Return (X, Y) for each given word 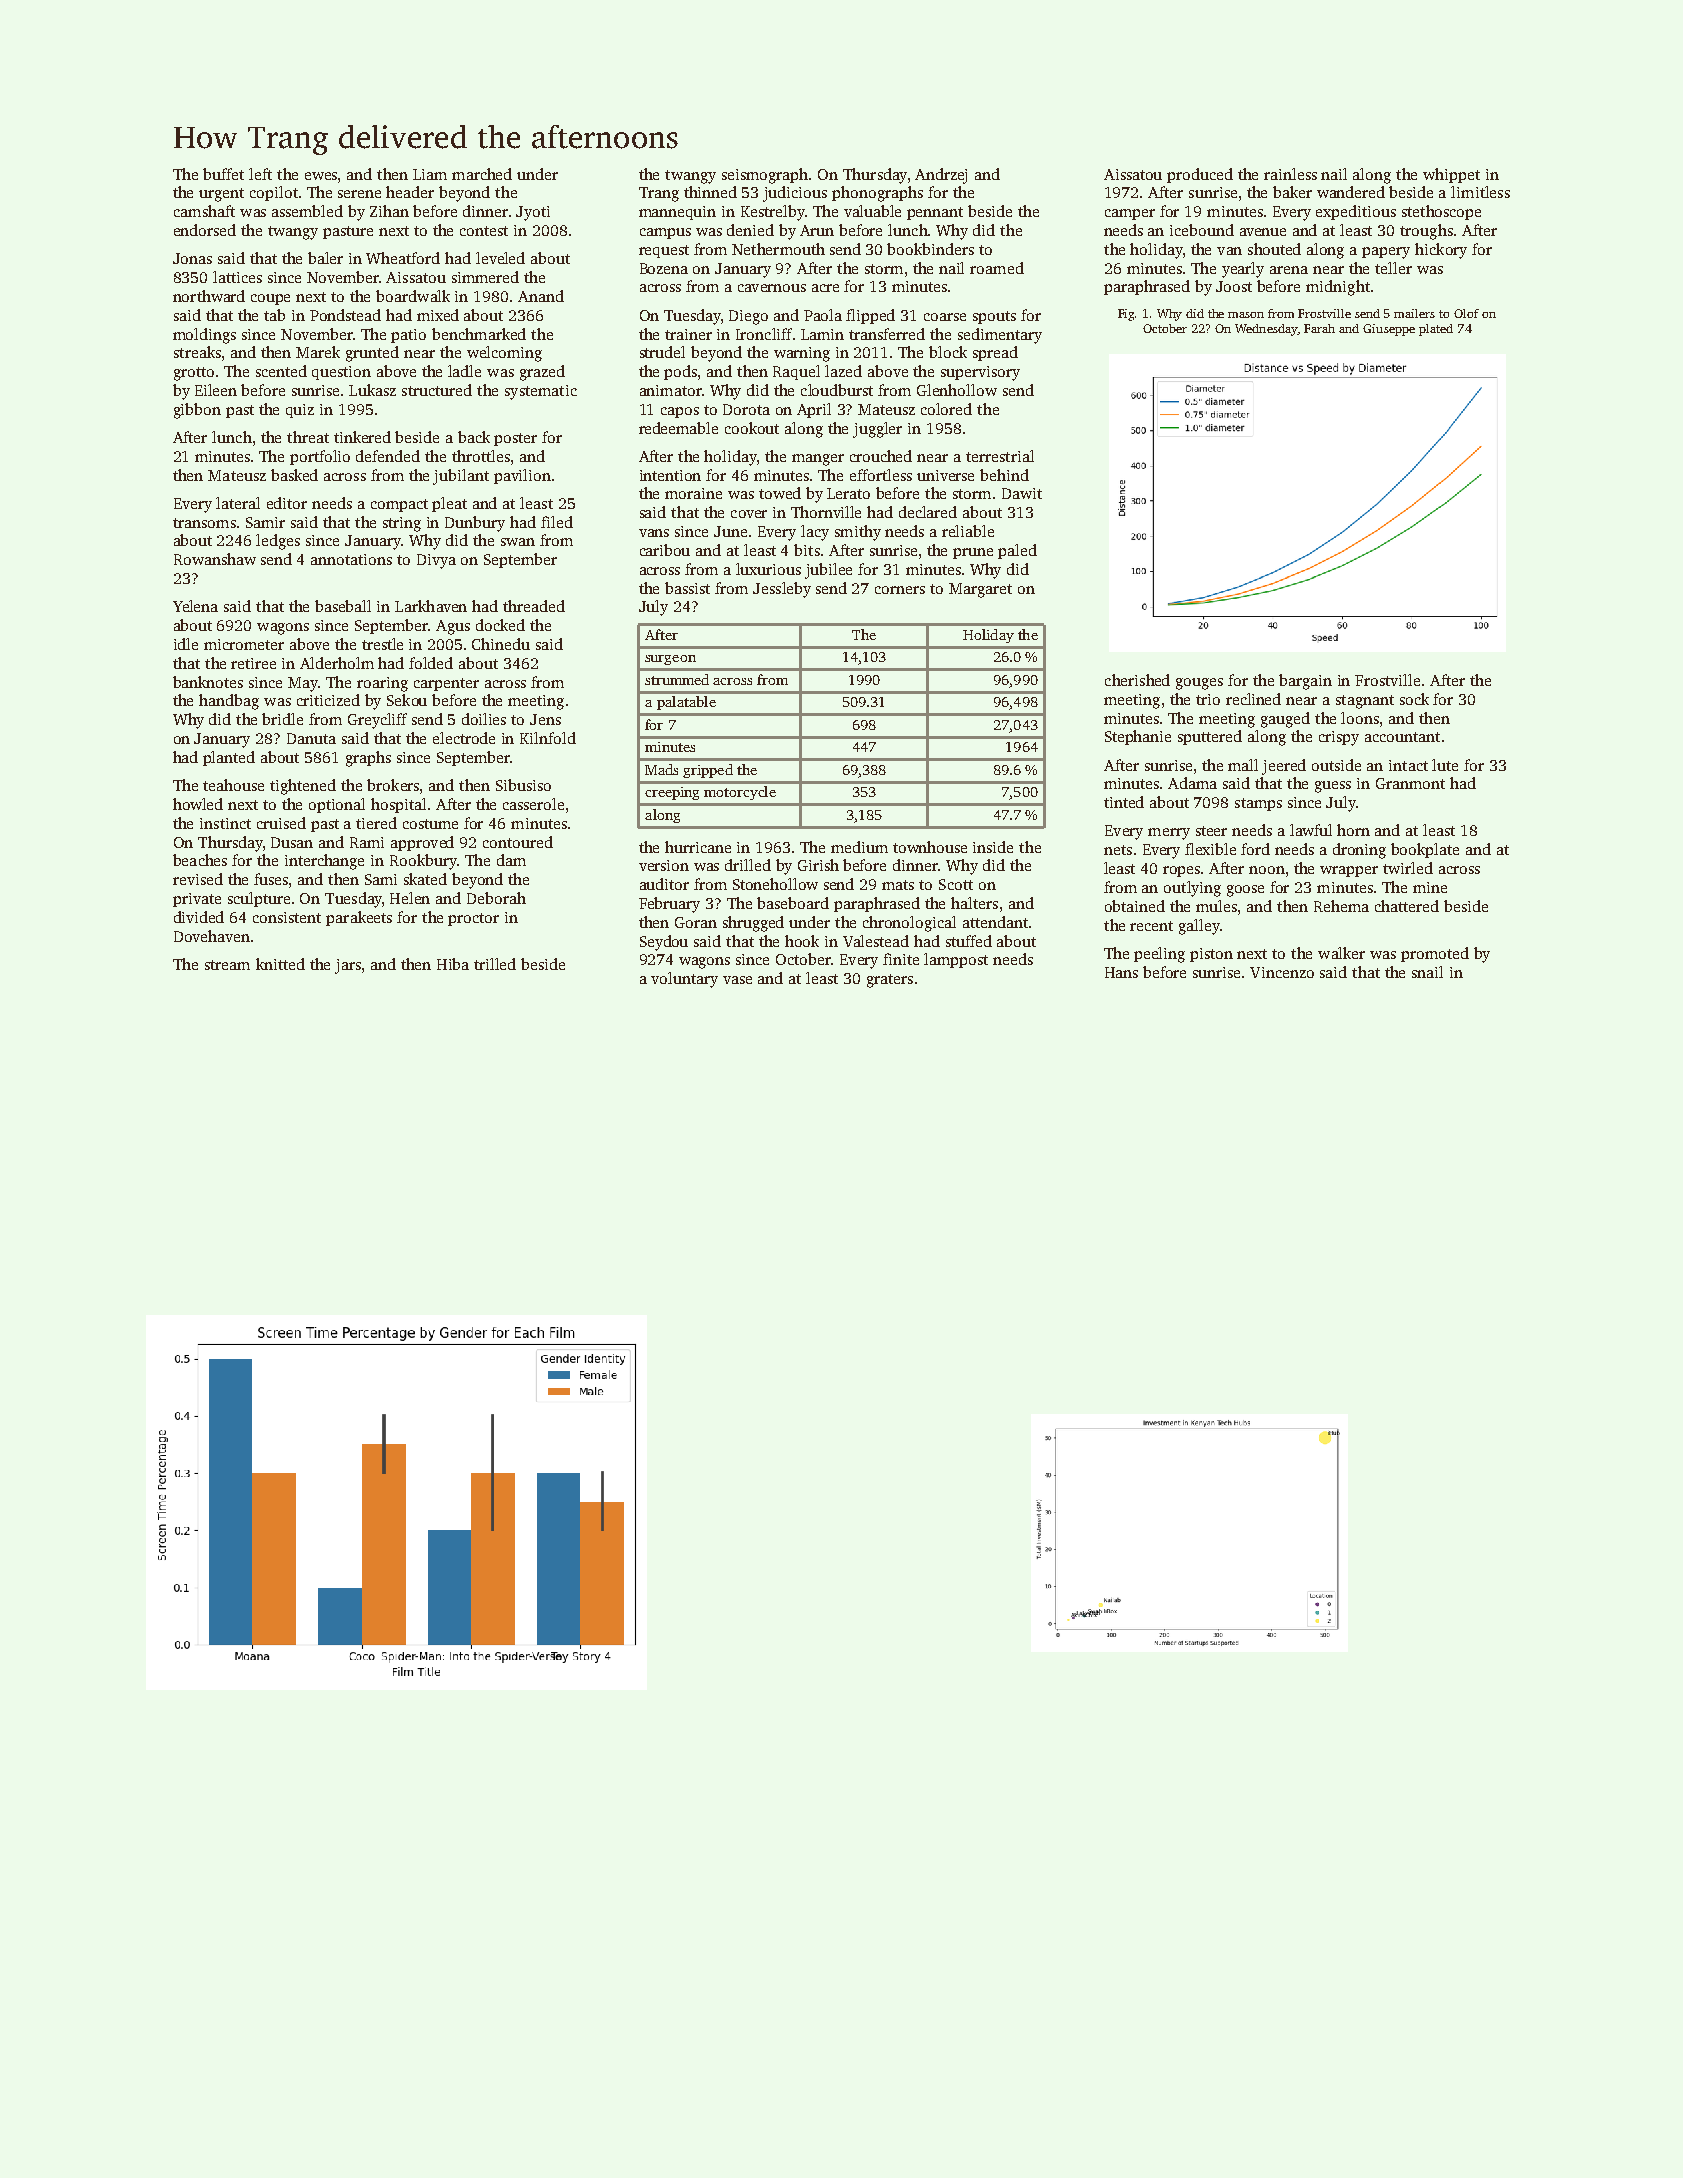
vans (654, 533)
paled (1017, 551)
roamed (997, 268)
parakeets (359, 918)
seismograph (765, 176)
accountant (1402, 737)
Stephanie (1138, 737)
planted (229, 758)
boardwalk (413, 296)
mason (1246, 315)
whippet (1451, 175)
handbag (229, 702)
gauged (1285, 720)
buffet (223, 174)
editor (287, 503)
